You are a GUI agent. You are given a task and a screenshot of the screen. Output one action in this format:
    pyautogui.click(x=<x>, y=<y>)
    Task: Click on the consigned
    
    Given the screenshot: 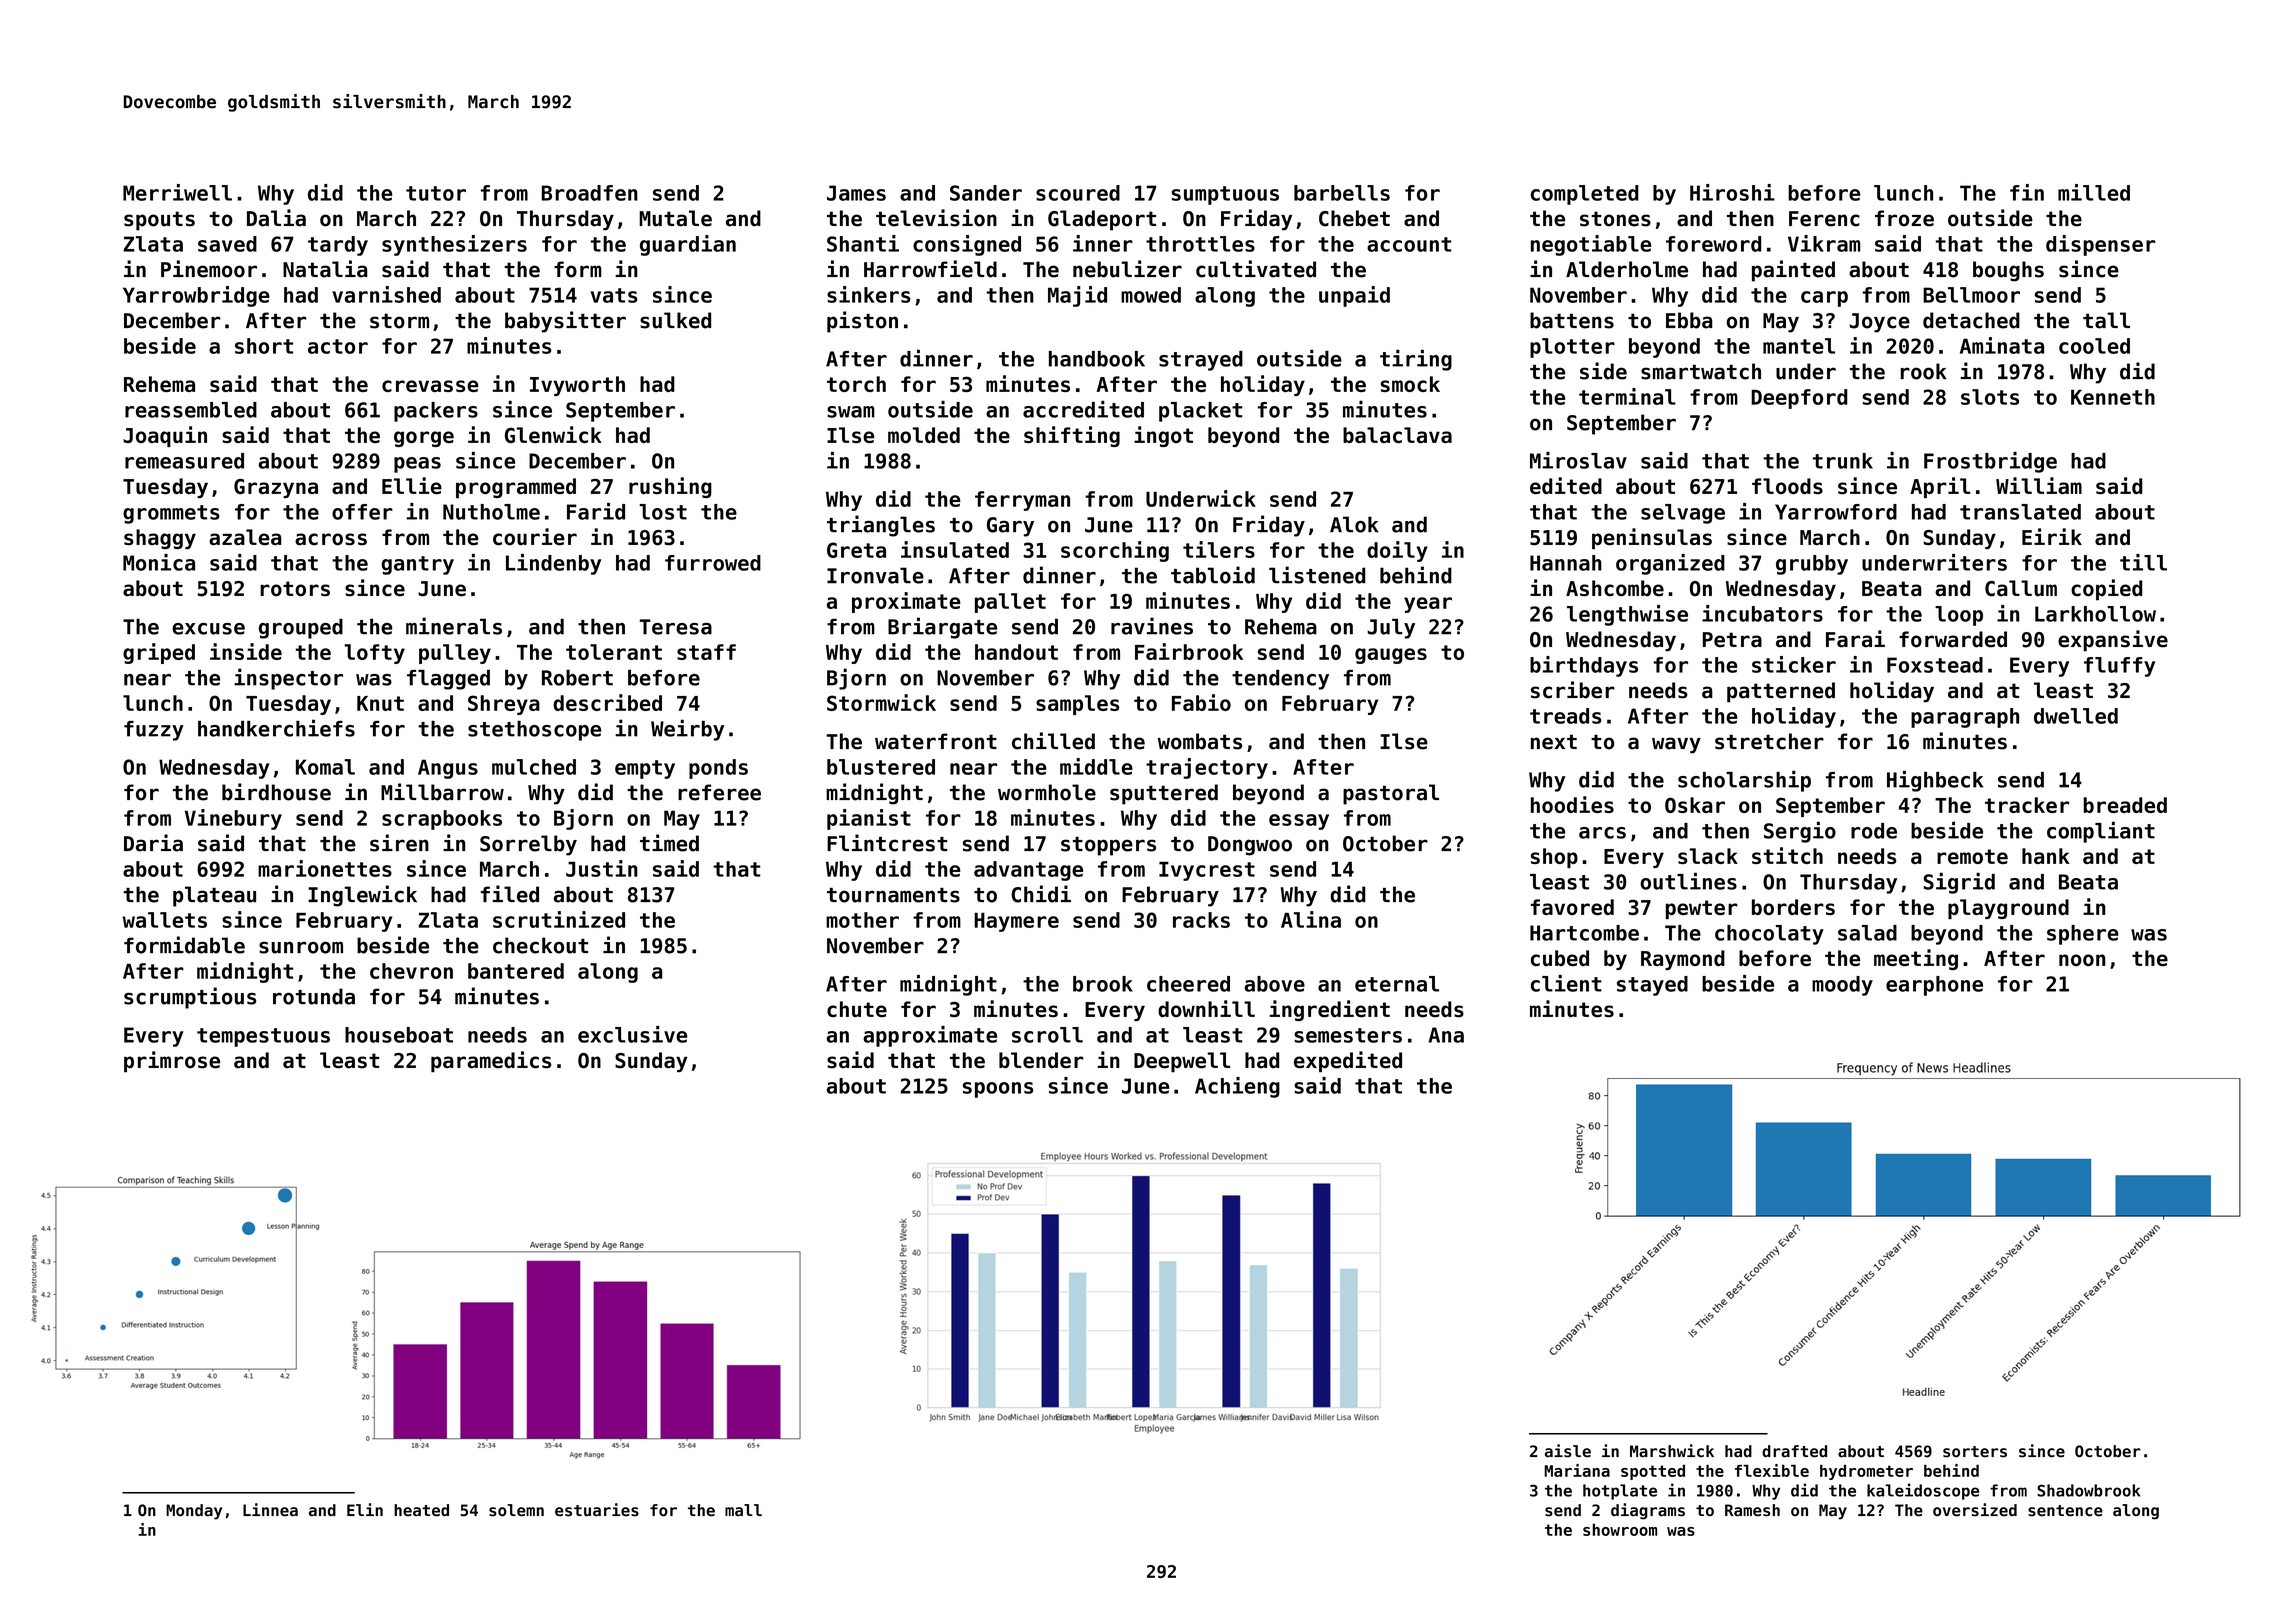 What is the action you would take?
    pyautogui.click(x=967, y=245)
